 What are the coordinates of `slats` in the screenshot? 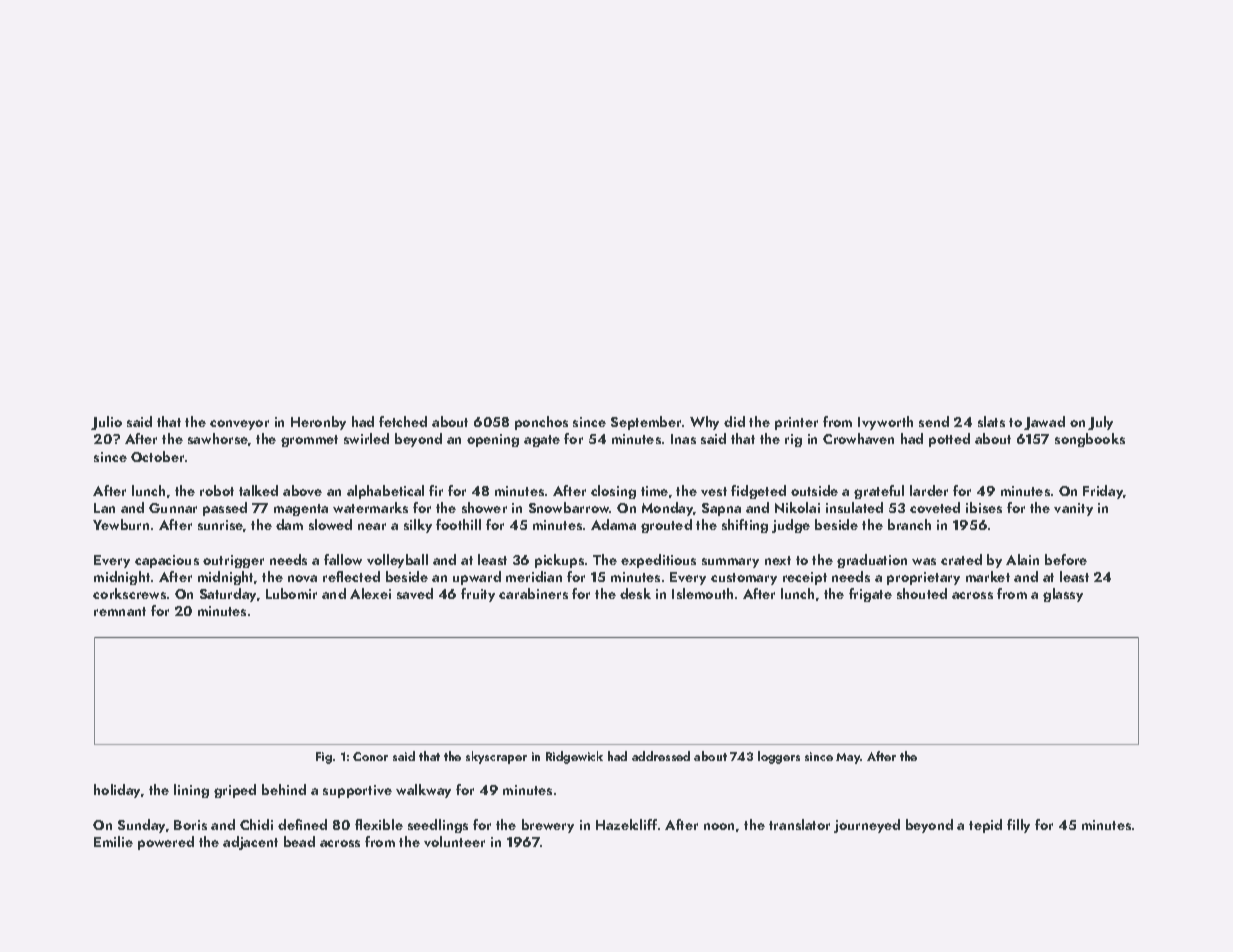 It's located at (991, 421).
